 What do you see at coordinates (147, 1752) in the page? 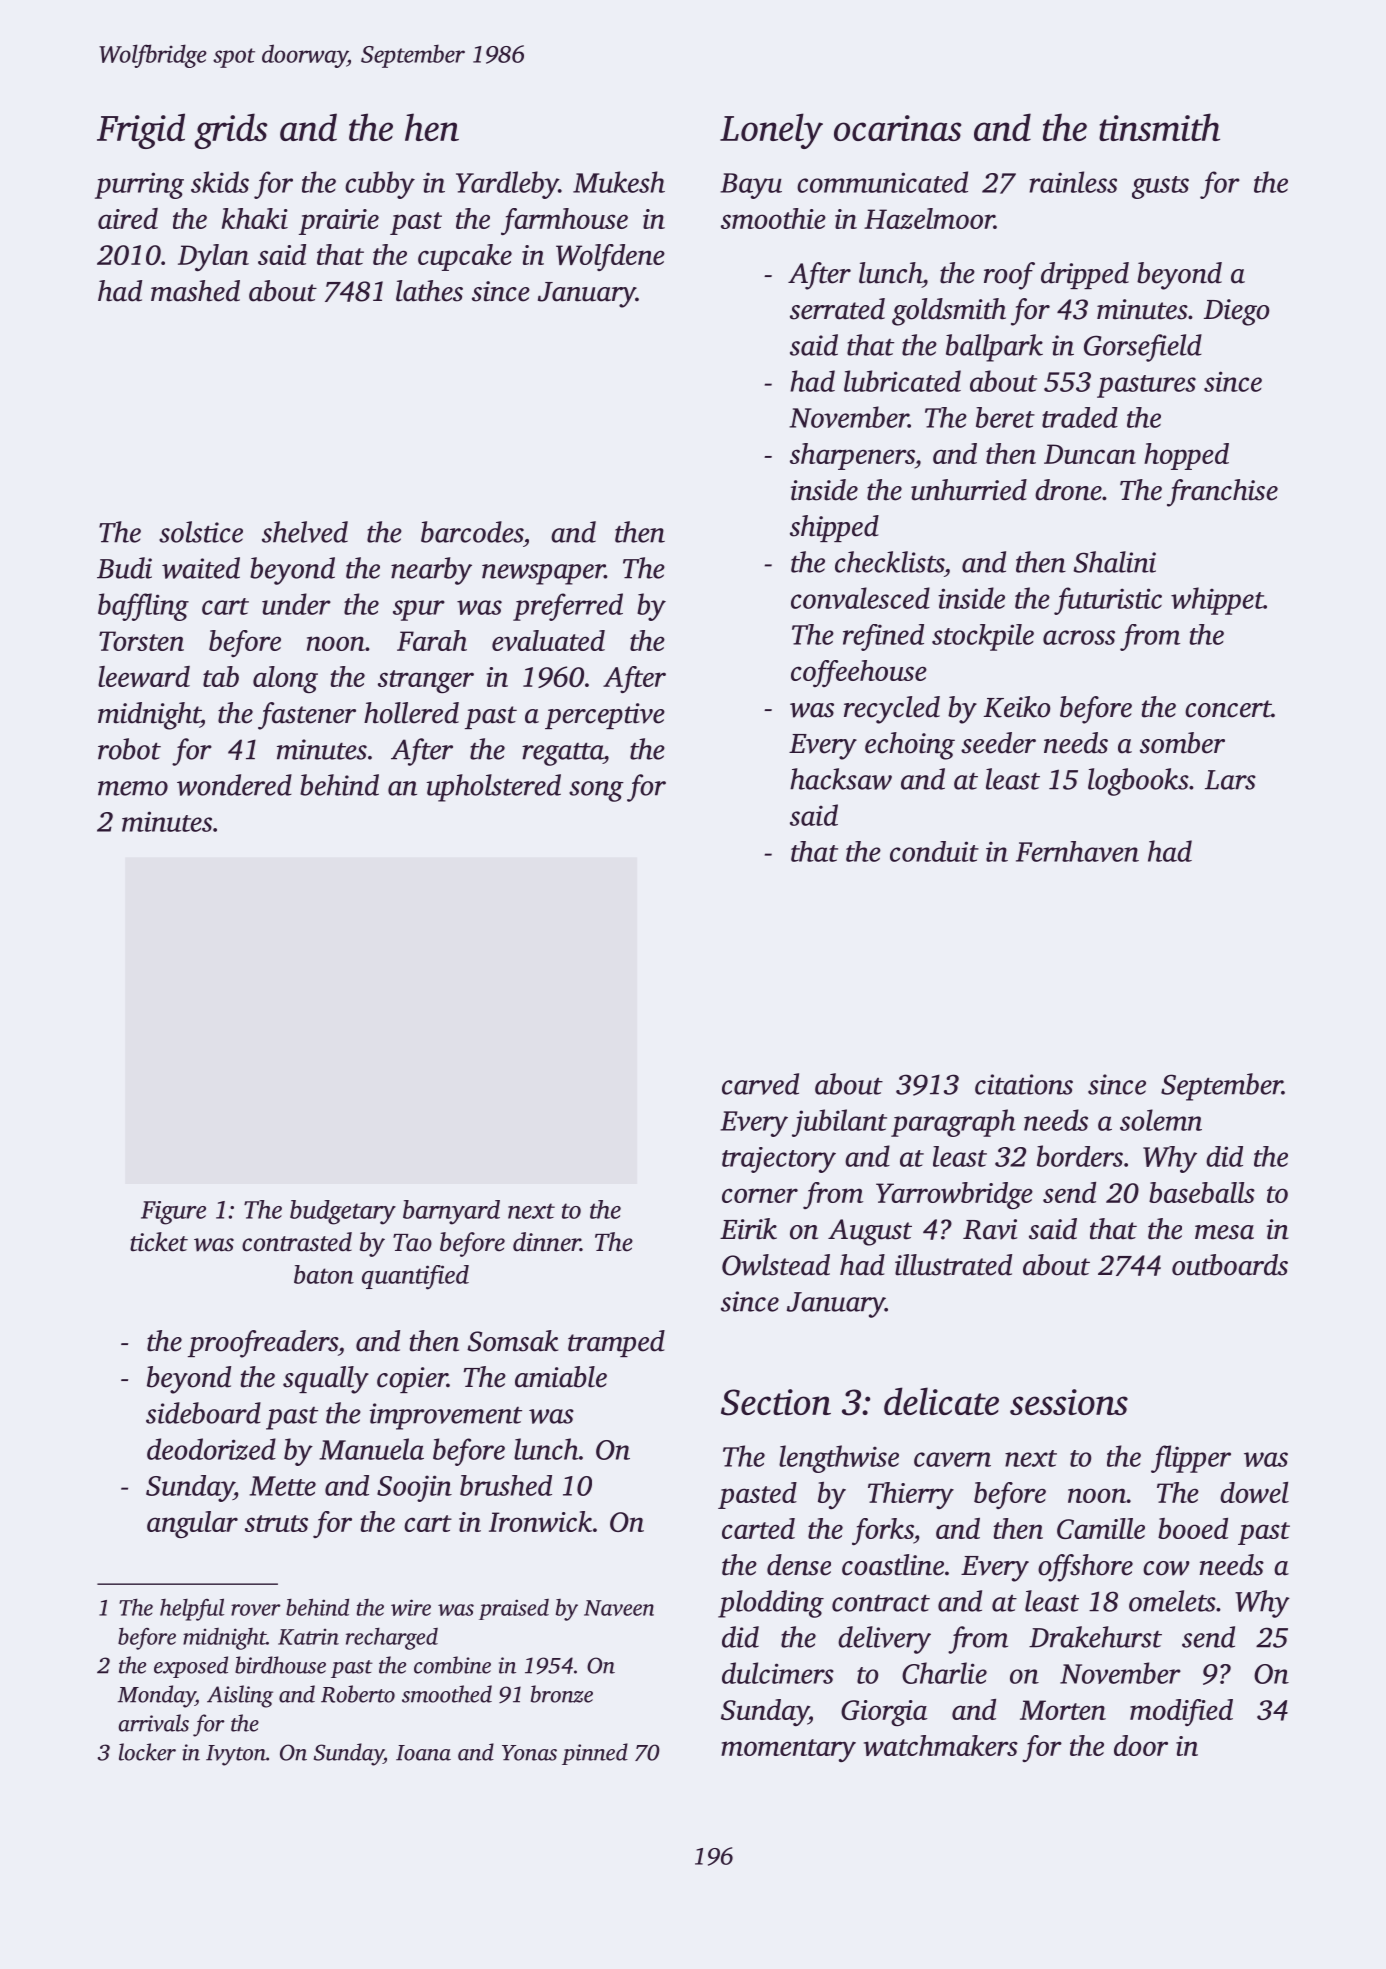
I see `locker` at bounding box center [147, 1752].
